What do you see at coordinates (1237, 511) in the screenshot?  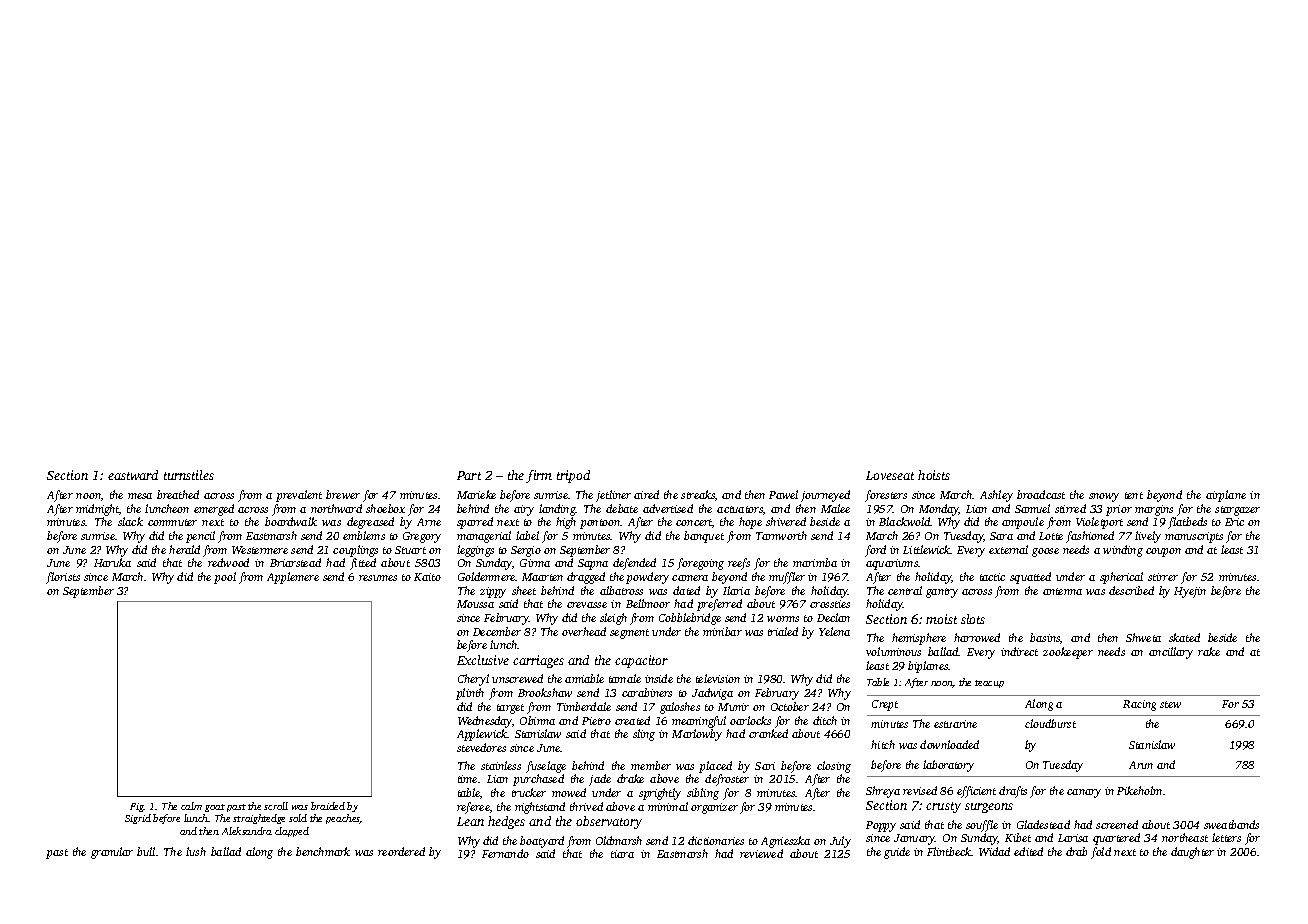 I see `stargazer` at bounding box center [1237, 511].
